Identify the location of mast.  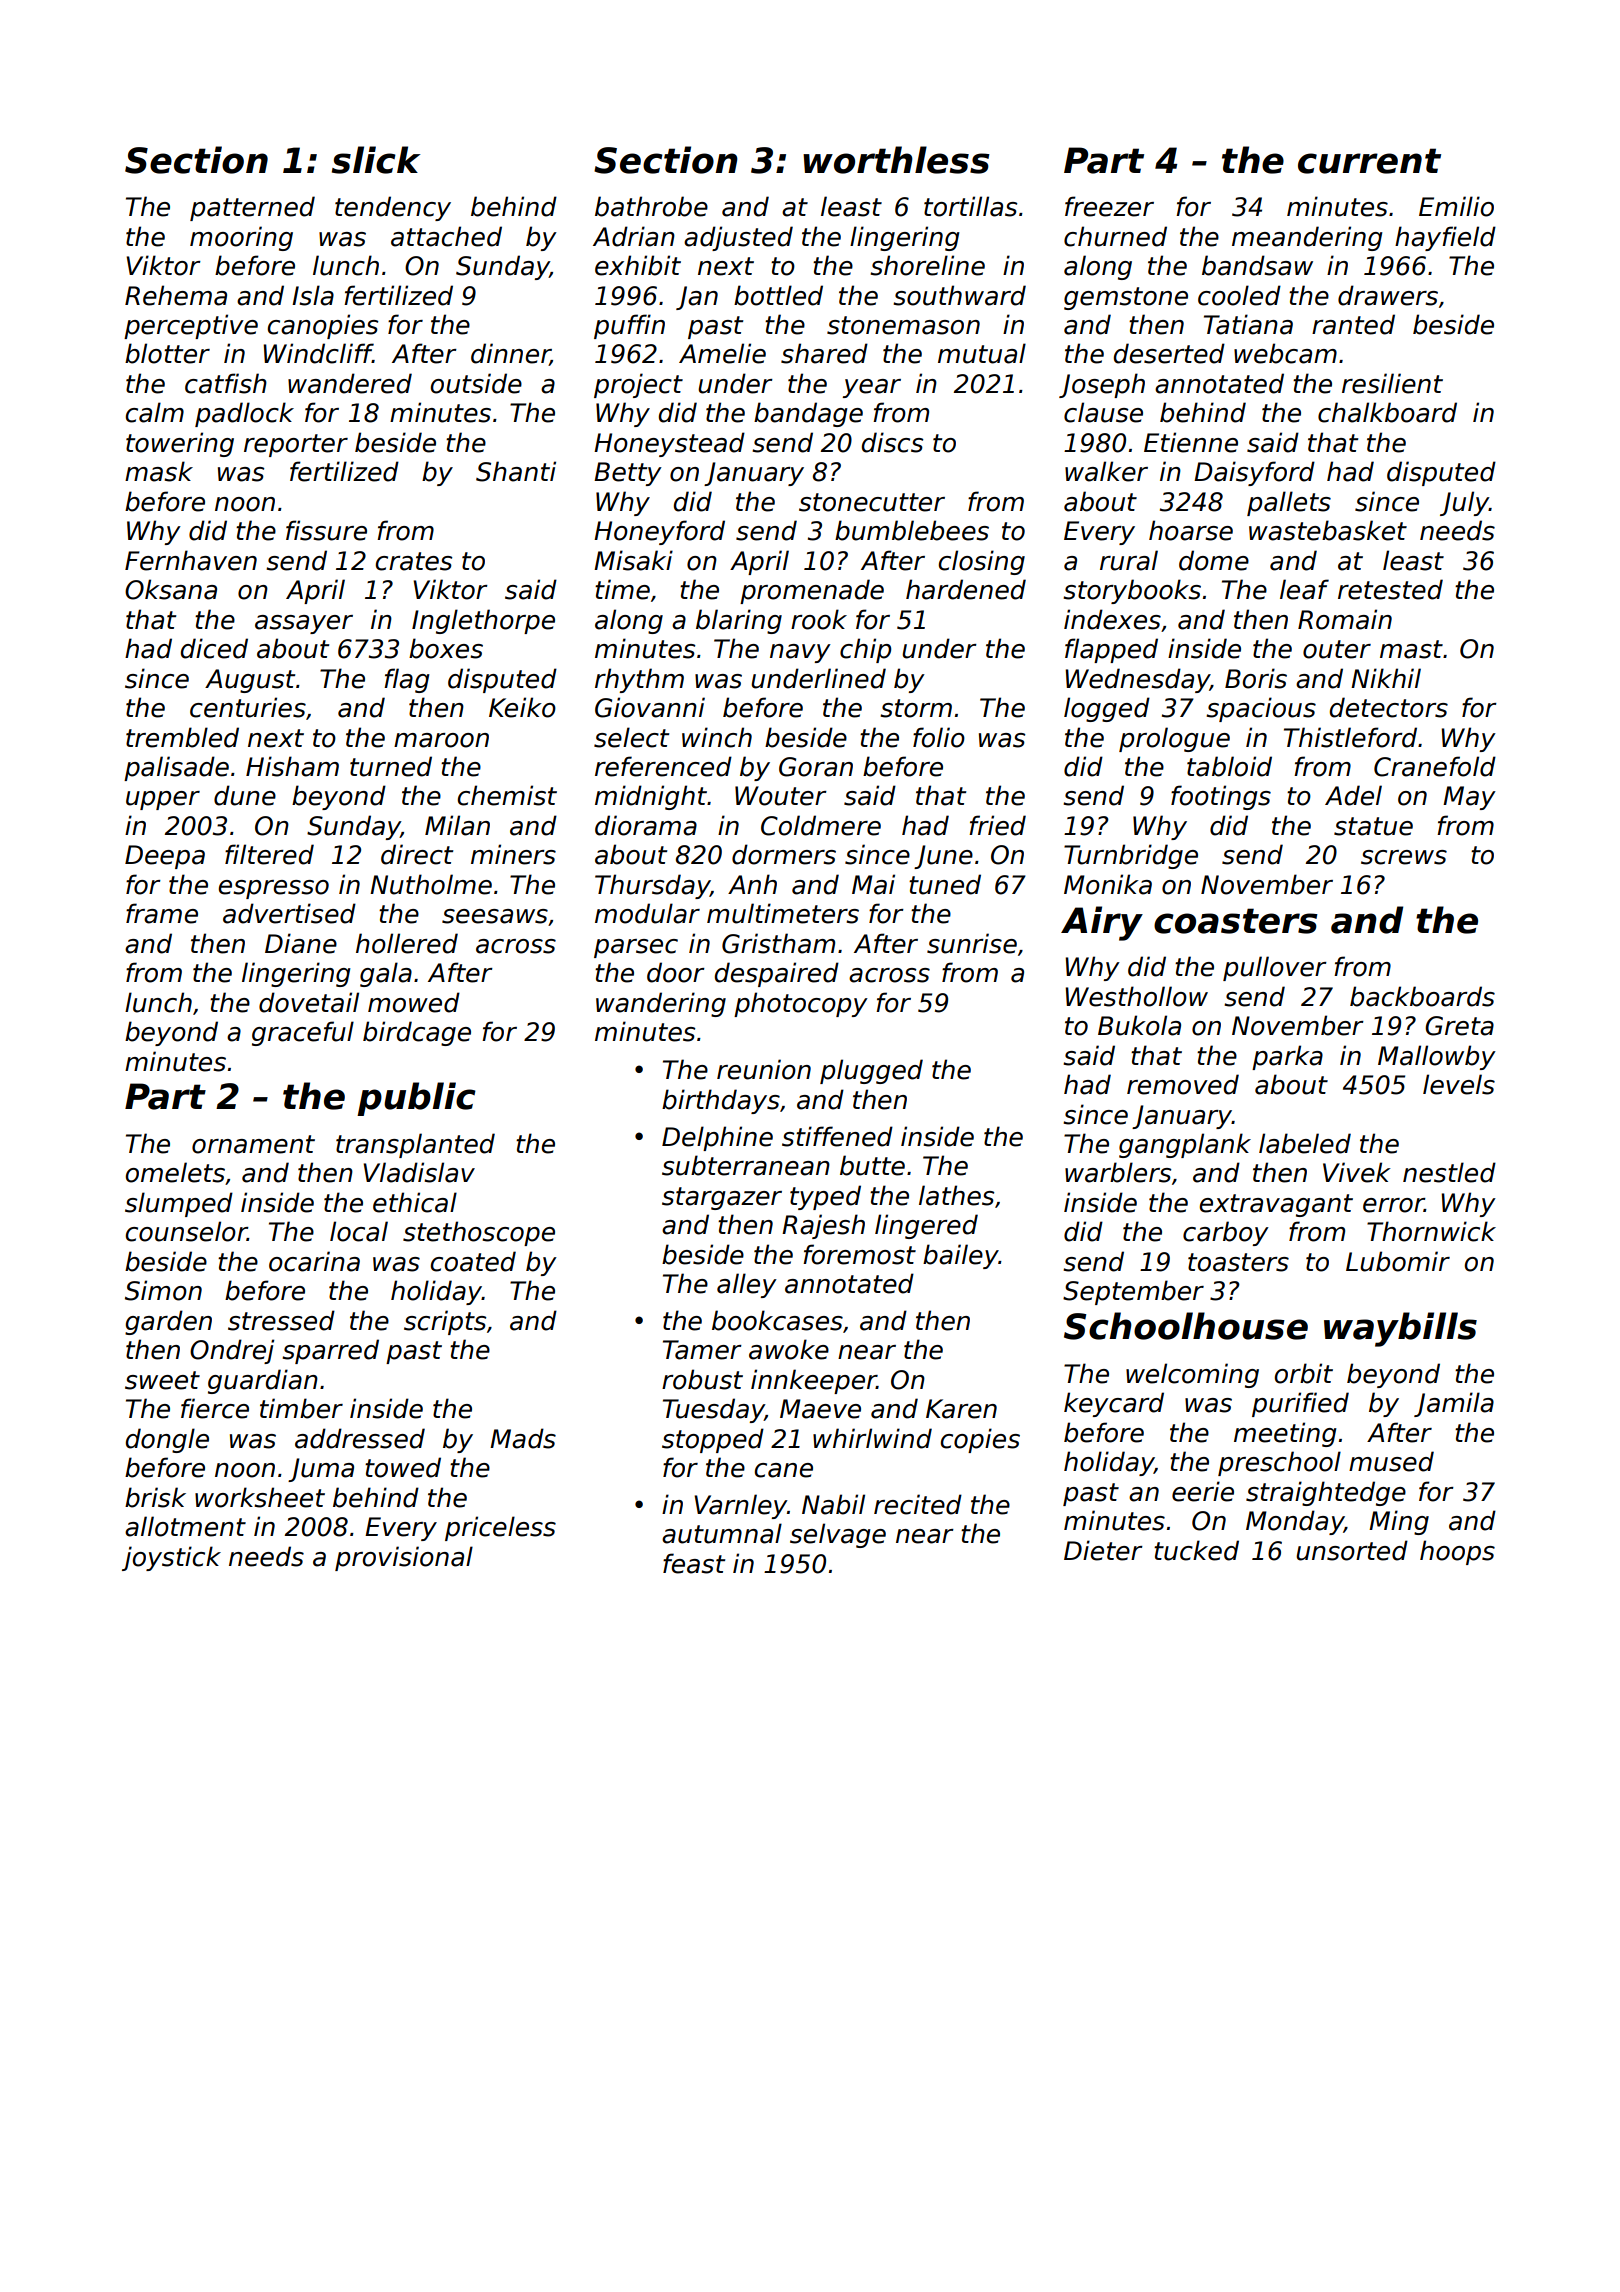
(1411, 649).
